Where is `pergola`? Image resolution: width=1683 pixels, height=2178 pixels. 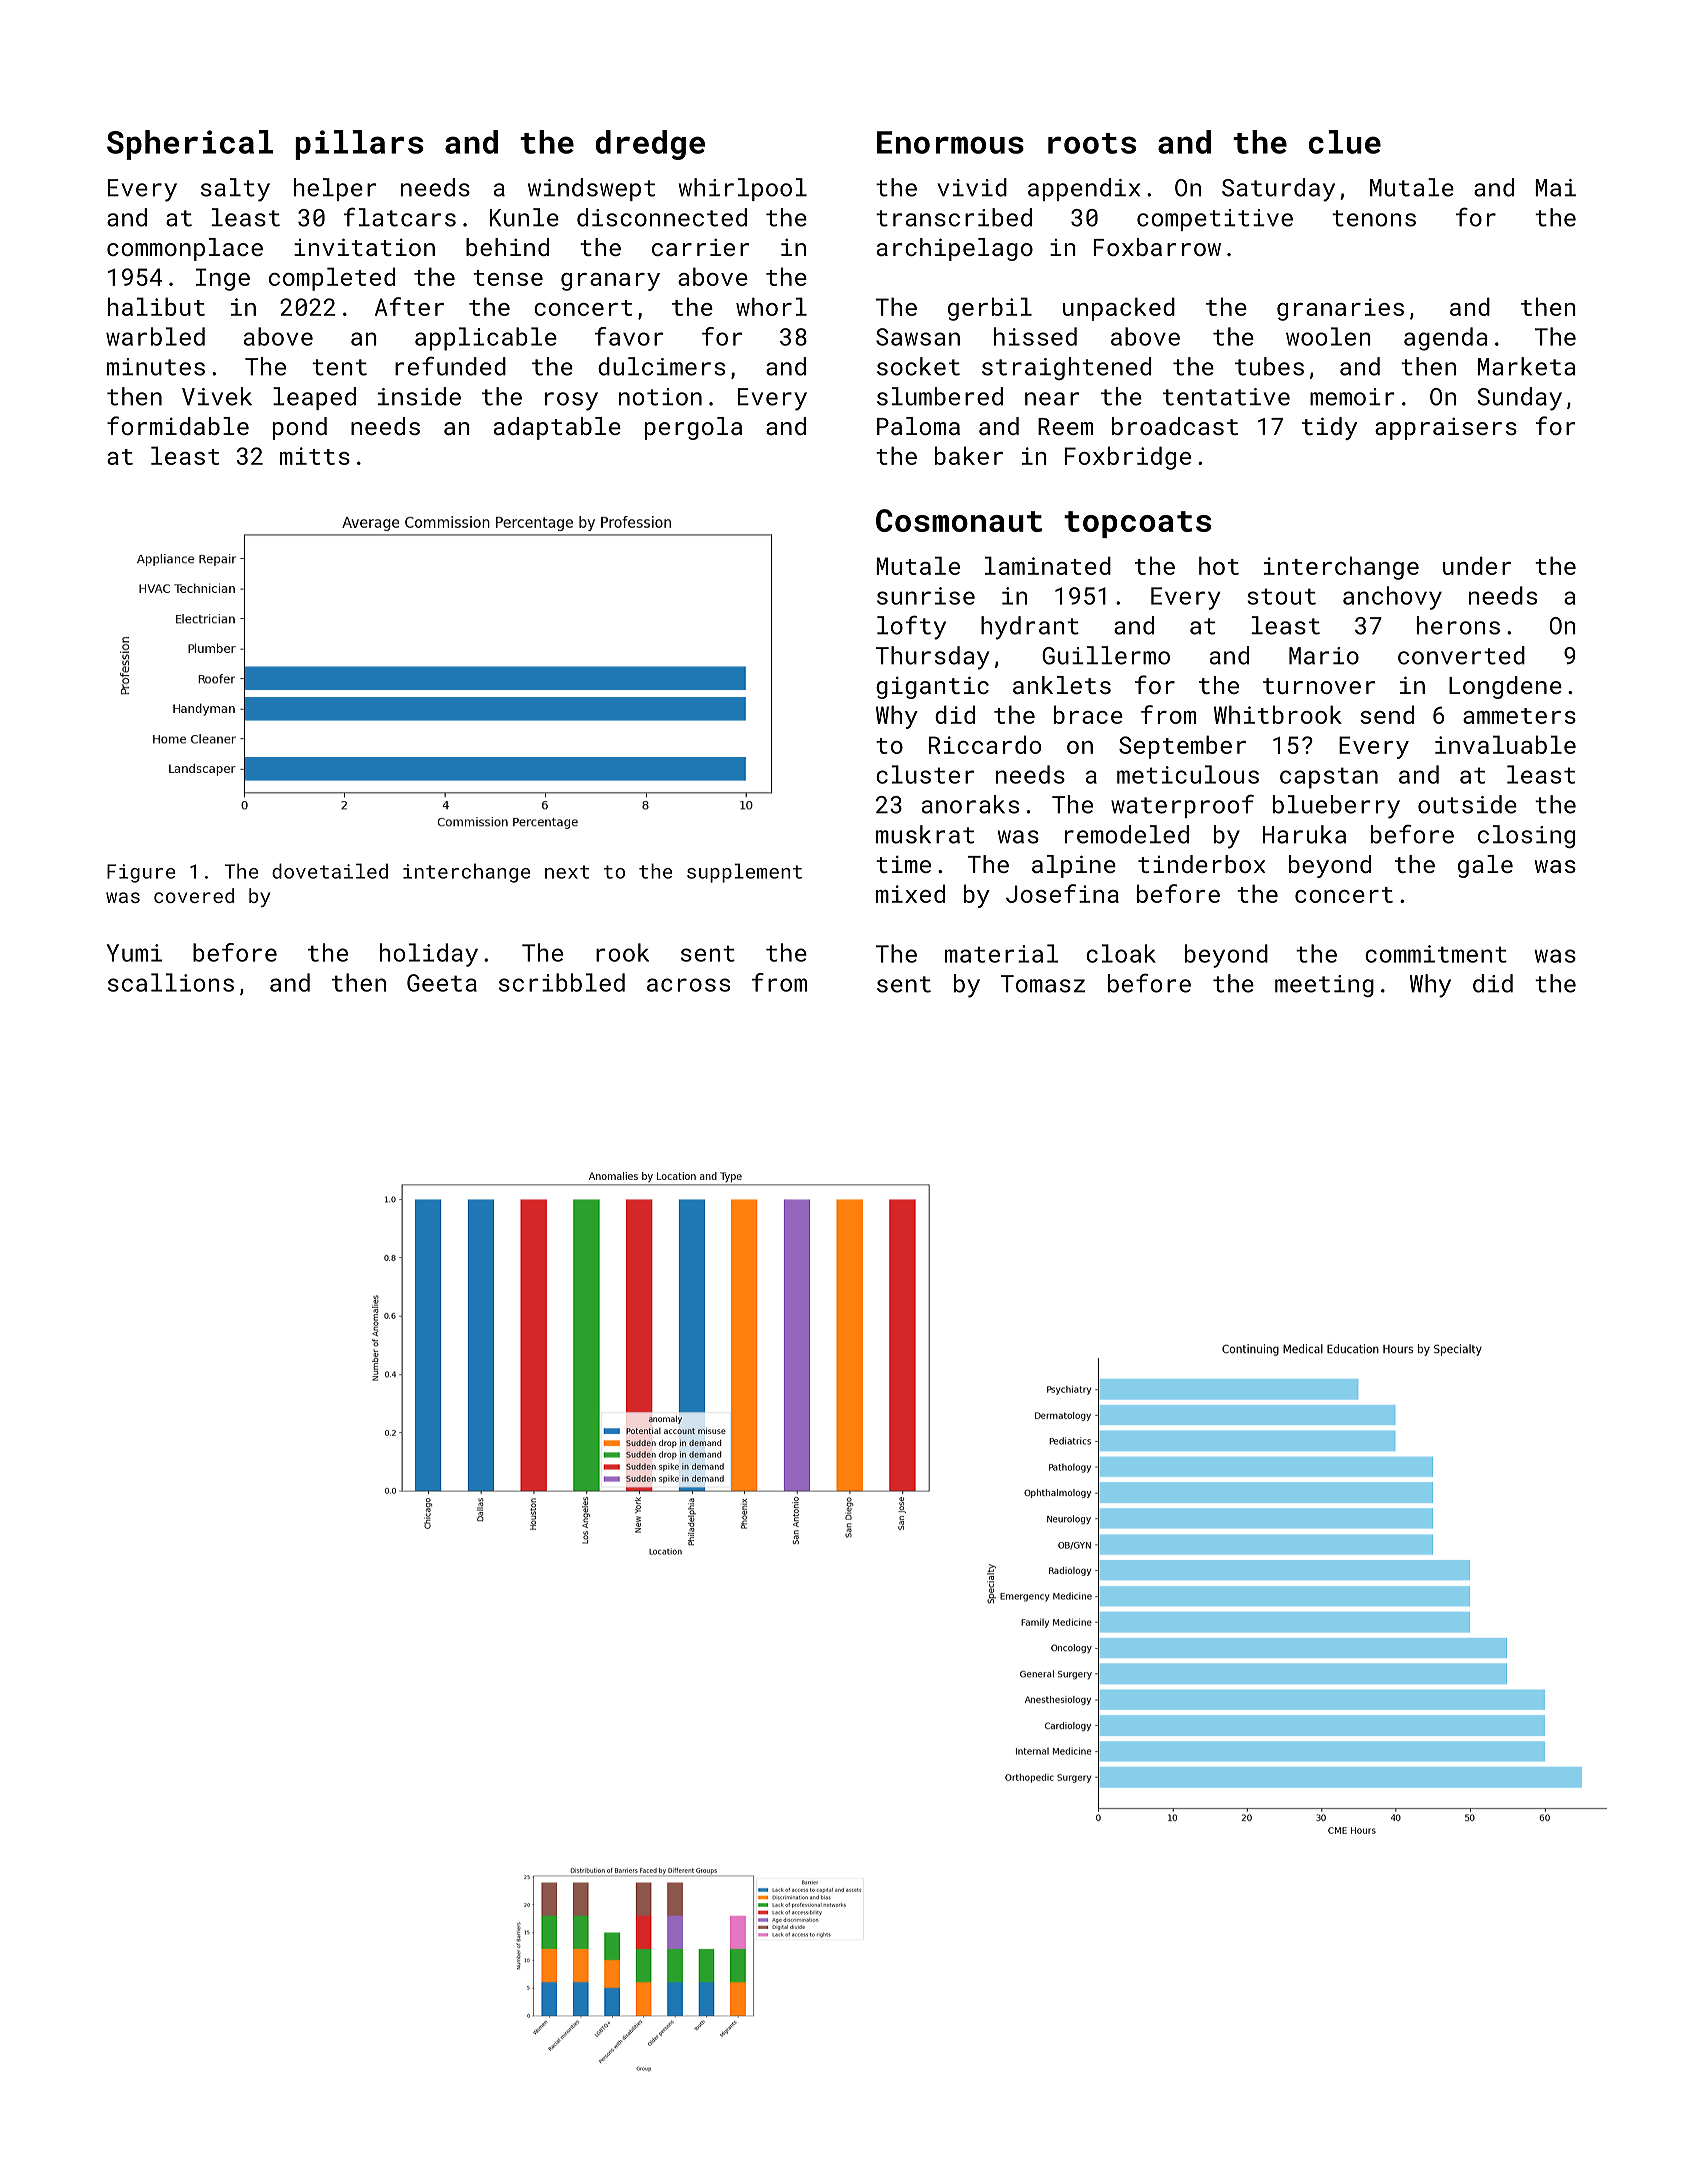 pergola is located at coordinates (693, 428).
